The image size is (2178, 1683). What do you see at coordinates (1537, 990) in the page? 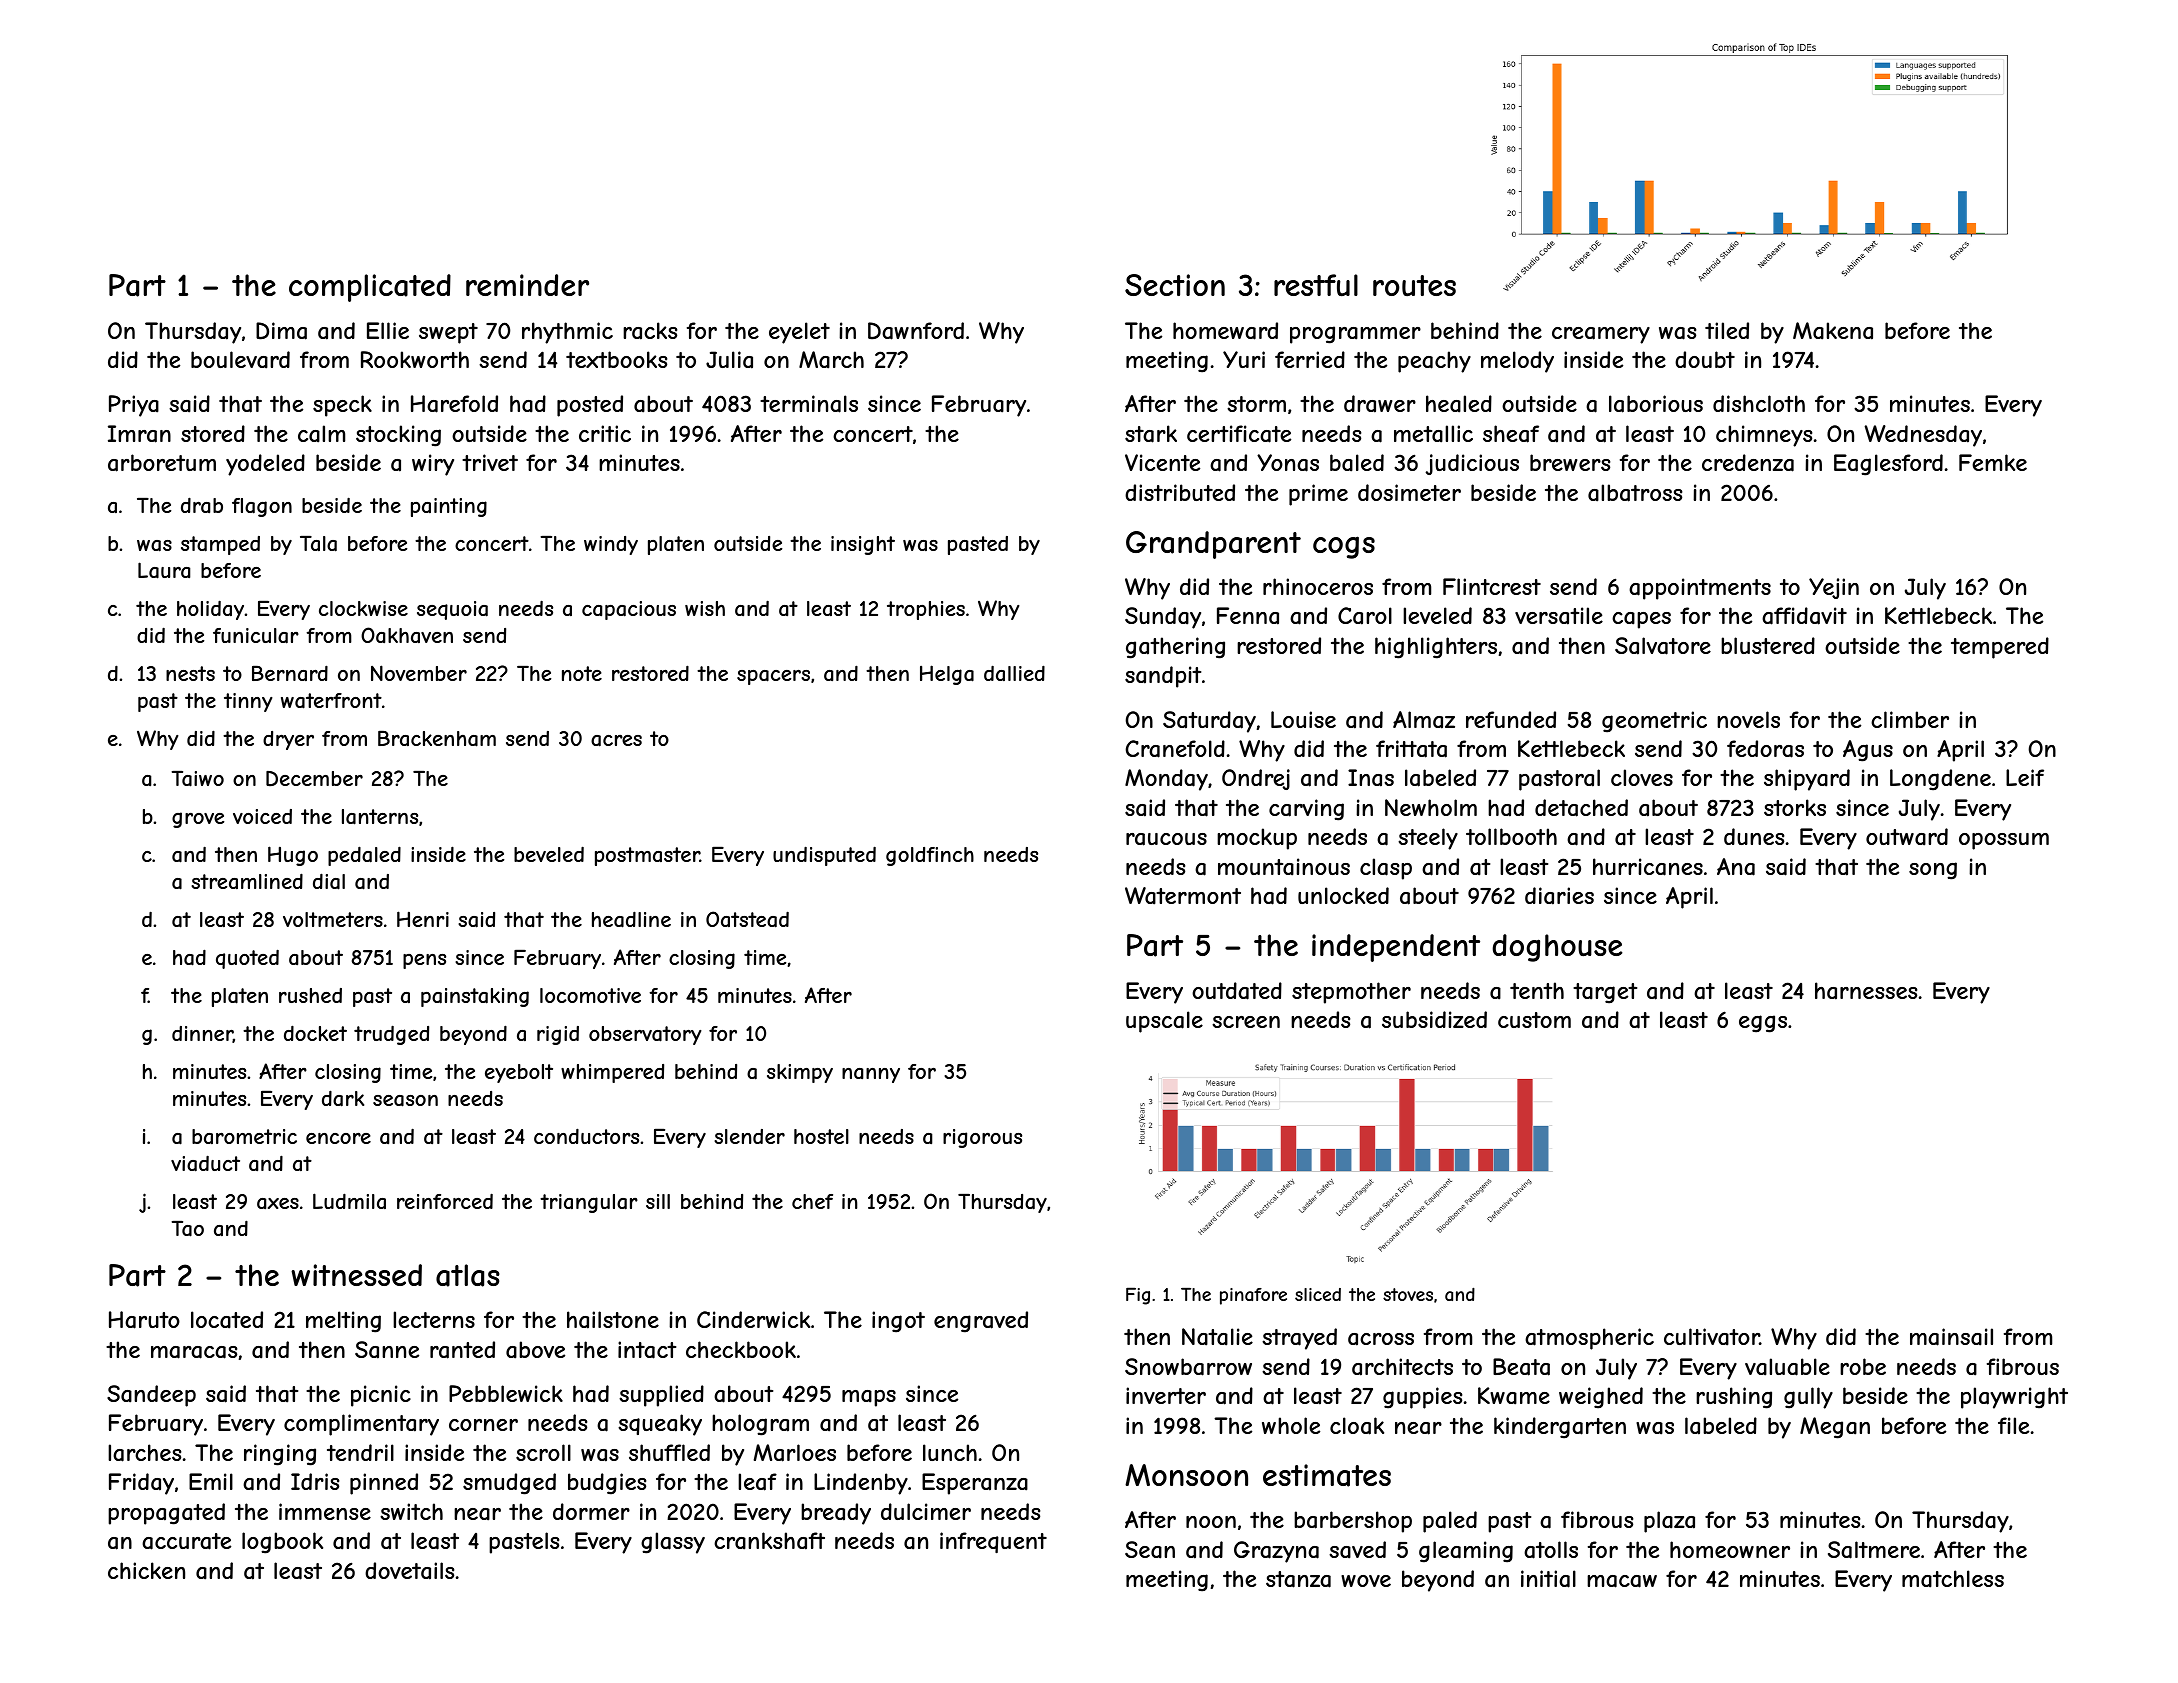
I see `tenth` at bounding box center [1537, 990].
